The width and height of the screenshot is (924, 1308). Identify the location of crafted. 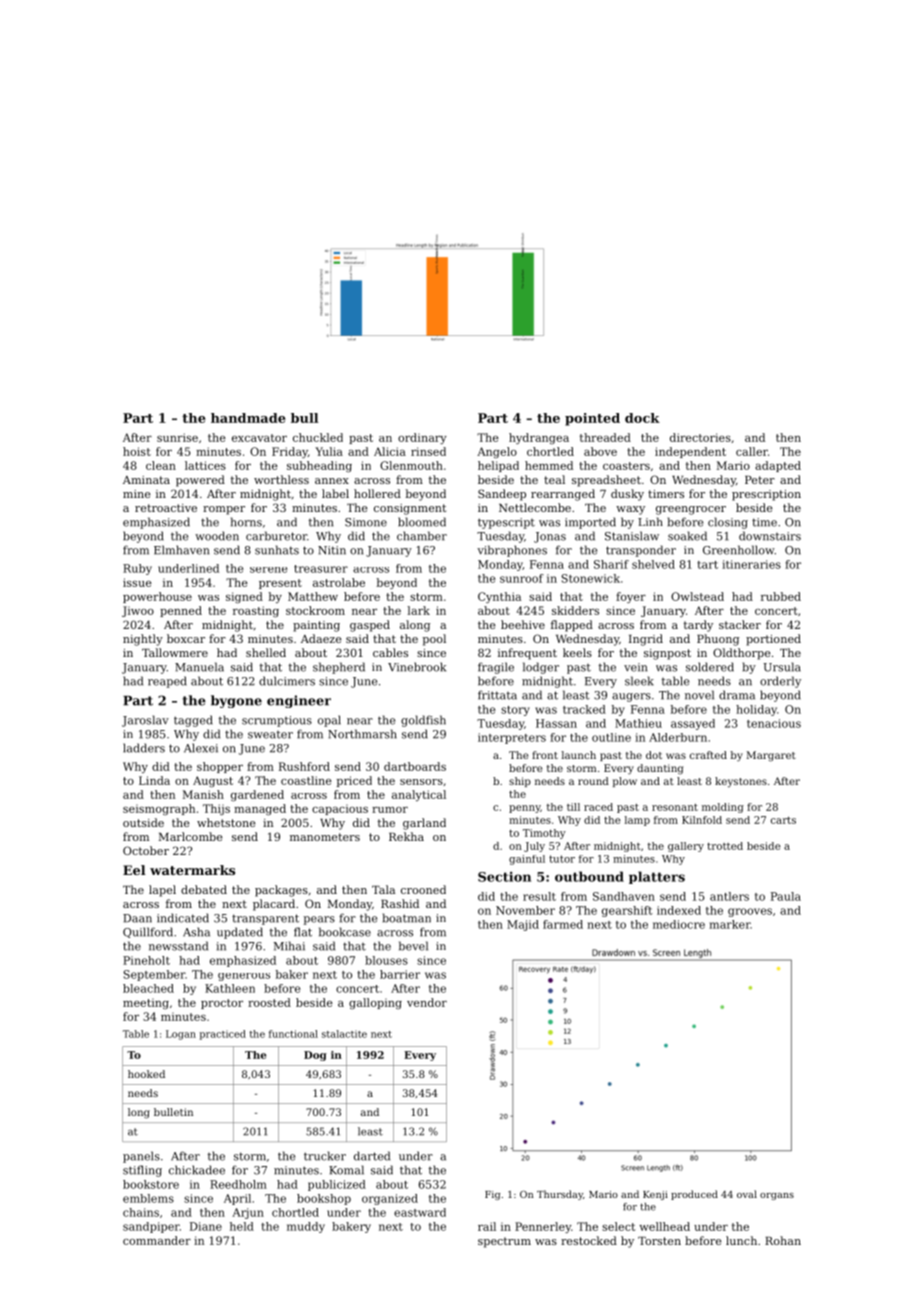
(708, 755).
